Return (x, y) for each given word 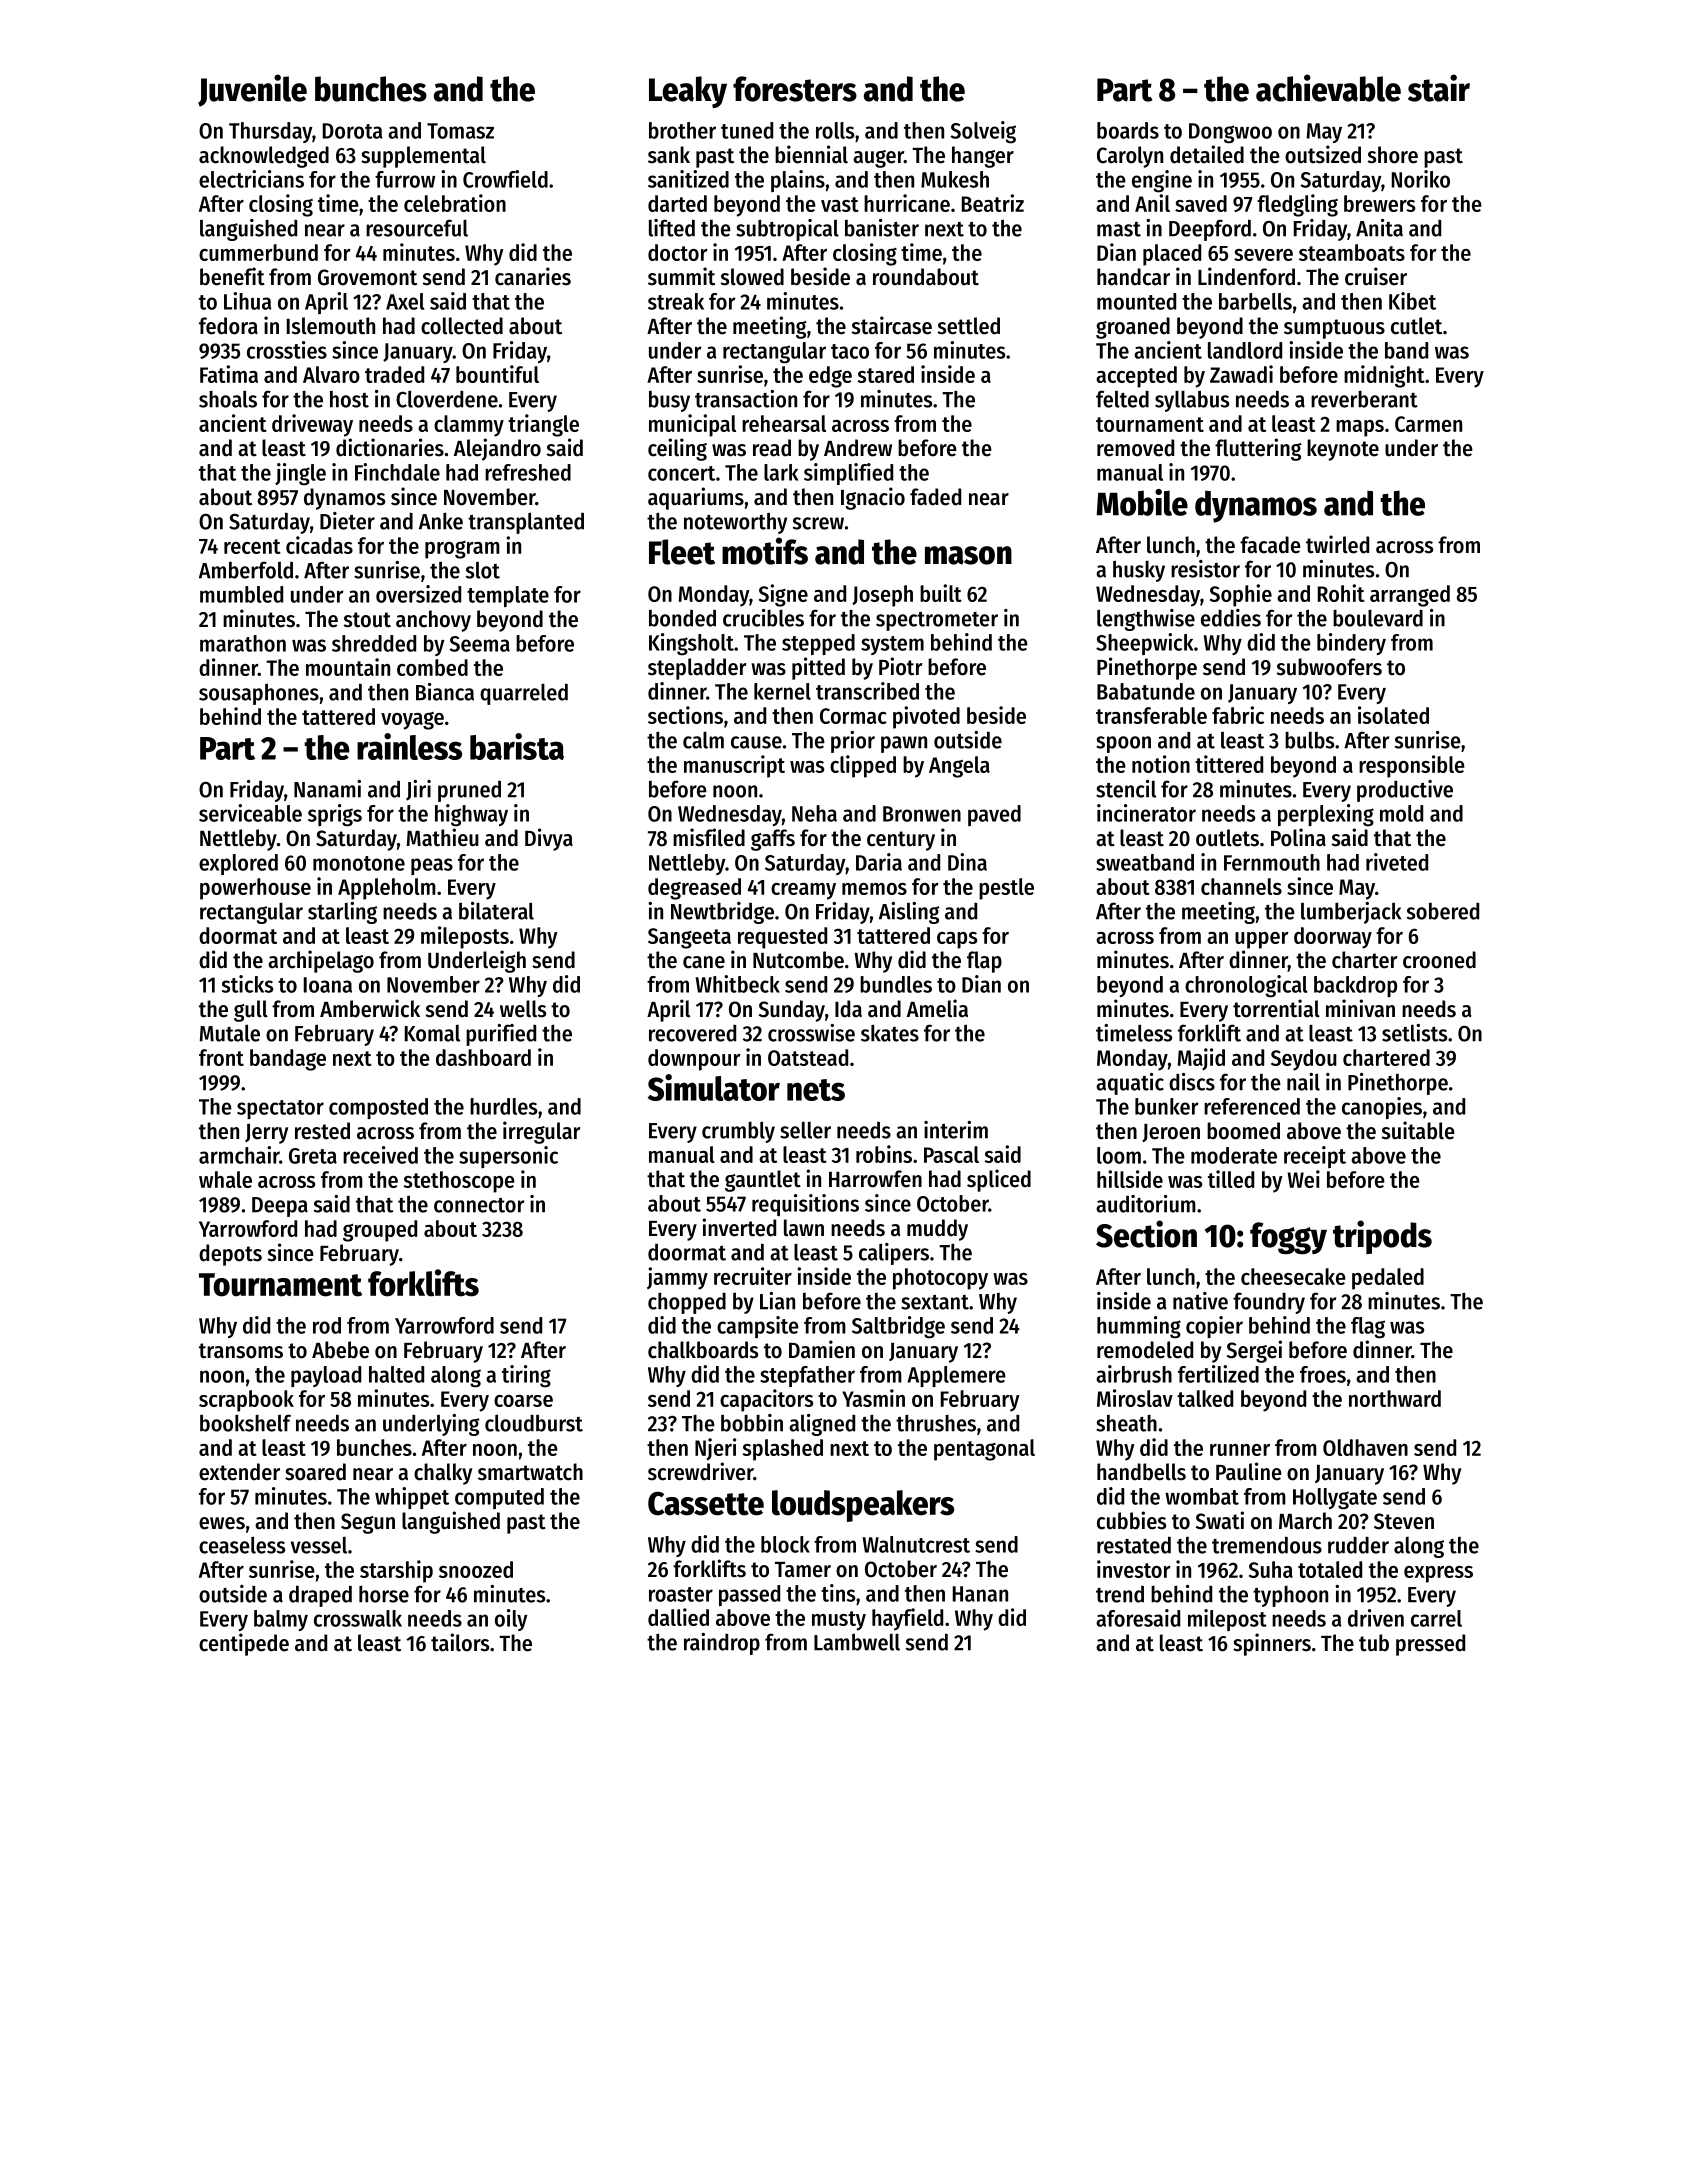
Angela (959, 767)
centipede (244, 1644)
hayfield (907, 1619)
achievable (1328, 88)
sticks (247, 984)
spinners (1272, 1644)
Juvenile (252, 90)
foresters (795, 89)
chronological (1246, 986)
